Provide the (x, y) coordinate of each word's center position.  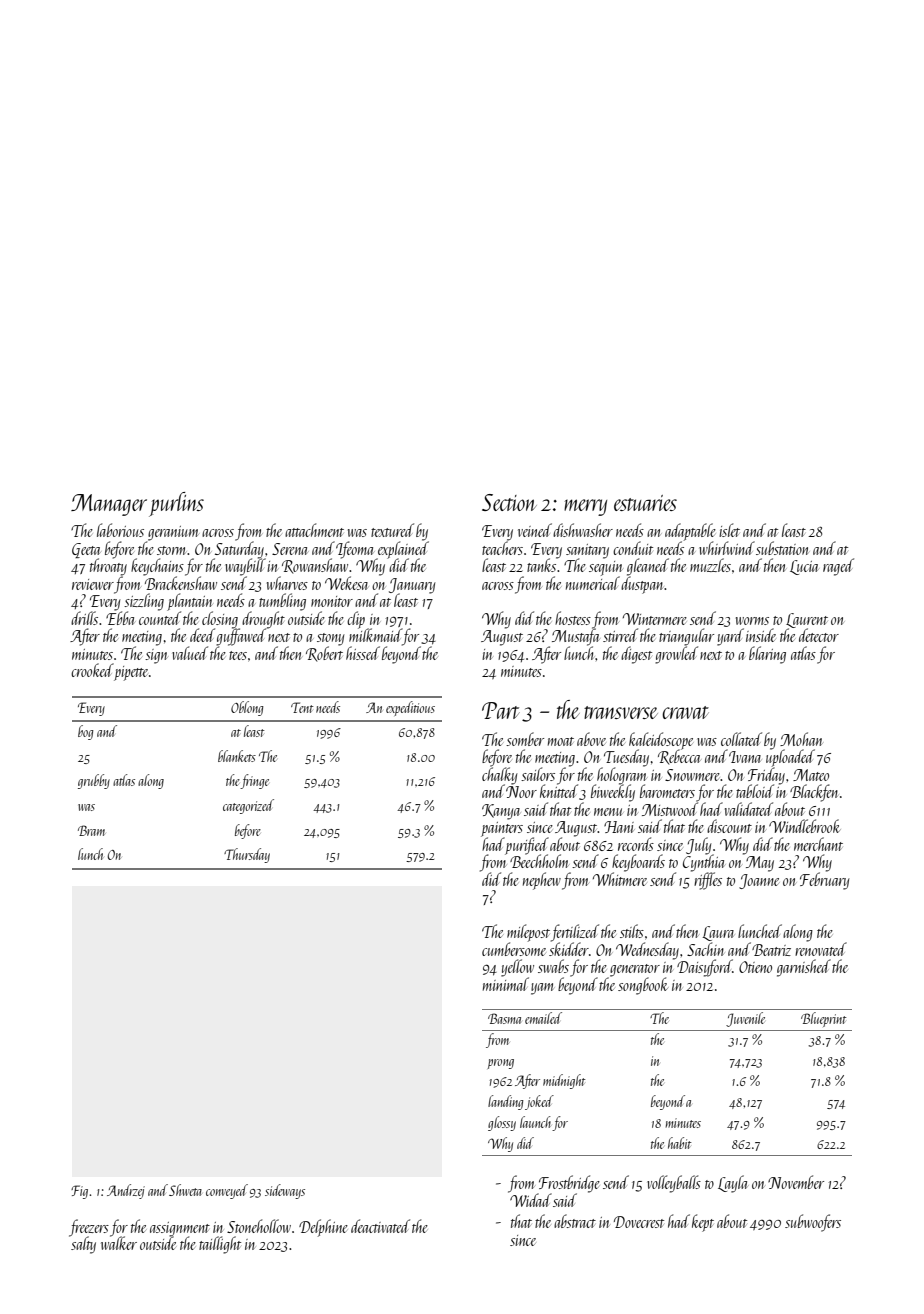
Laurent (807, 620)
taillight (220, 1245)
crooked (92, 670)
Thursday (247, 855)
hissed (363, 653)
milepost (528, 933)
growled (676, 655)
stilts (632, 931)
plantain (190, 602)
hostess (573, 618)
